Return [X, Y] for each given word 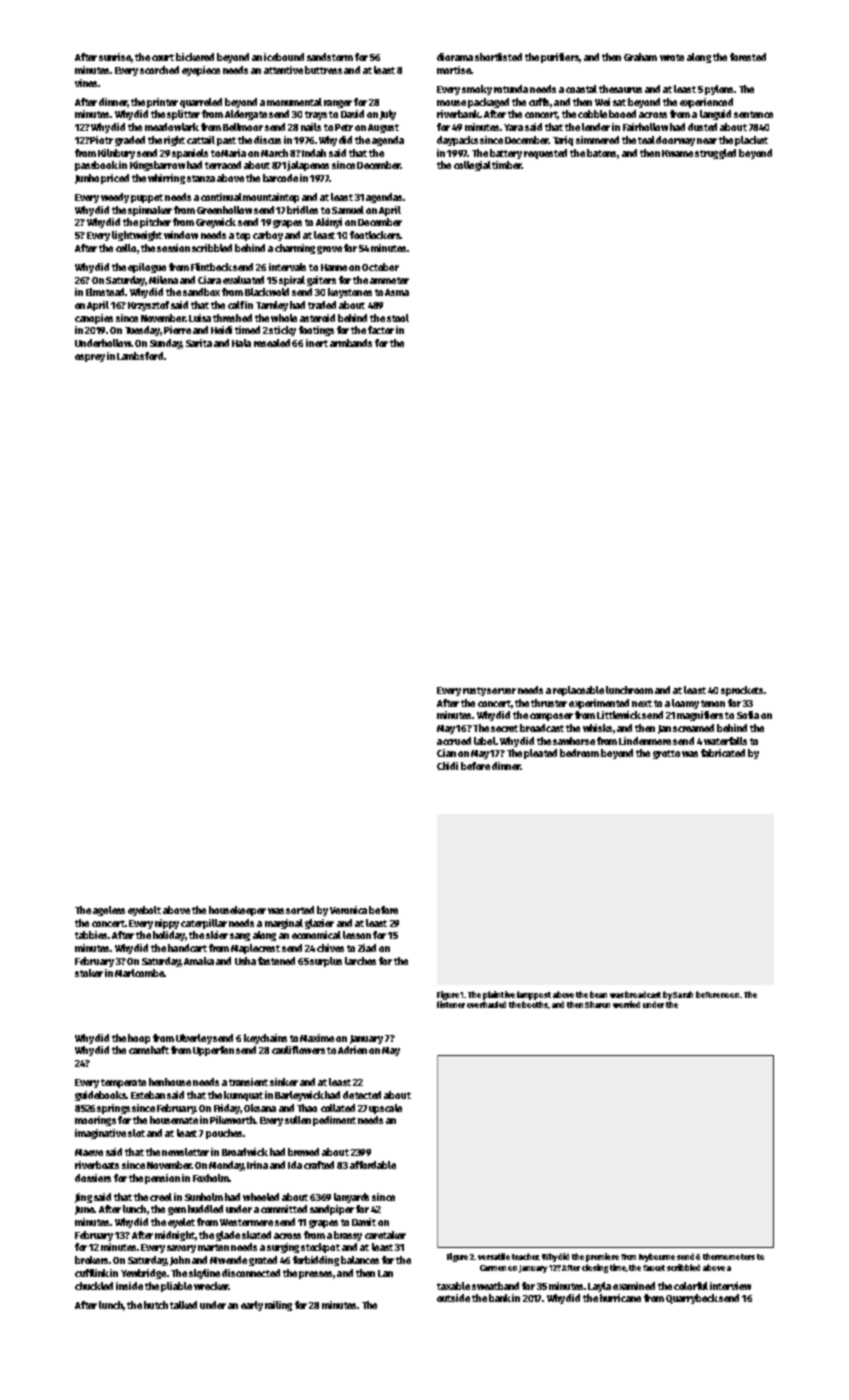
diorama [455, 57]
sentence [753, 114]
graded [130, 141]
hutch [156, 1305]
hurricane [620, 1298]
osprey [90, 358]
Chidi [447, 766]
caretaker [385, 1235]
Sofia [748, 715]
